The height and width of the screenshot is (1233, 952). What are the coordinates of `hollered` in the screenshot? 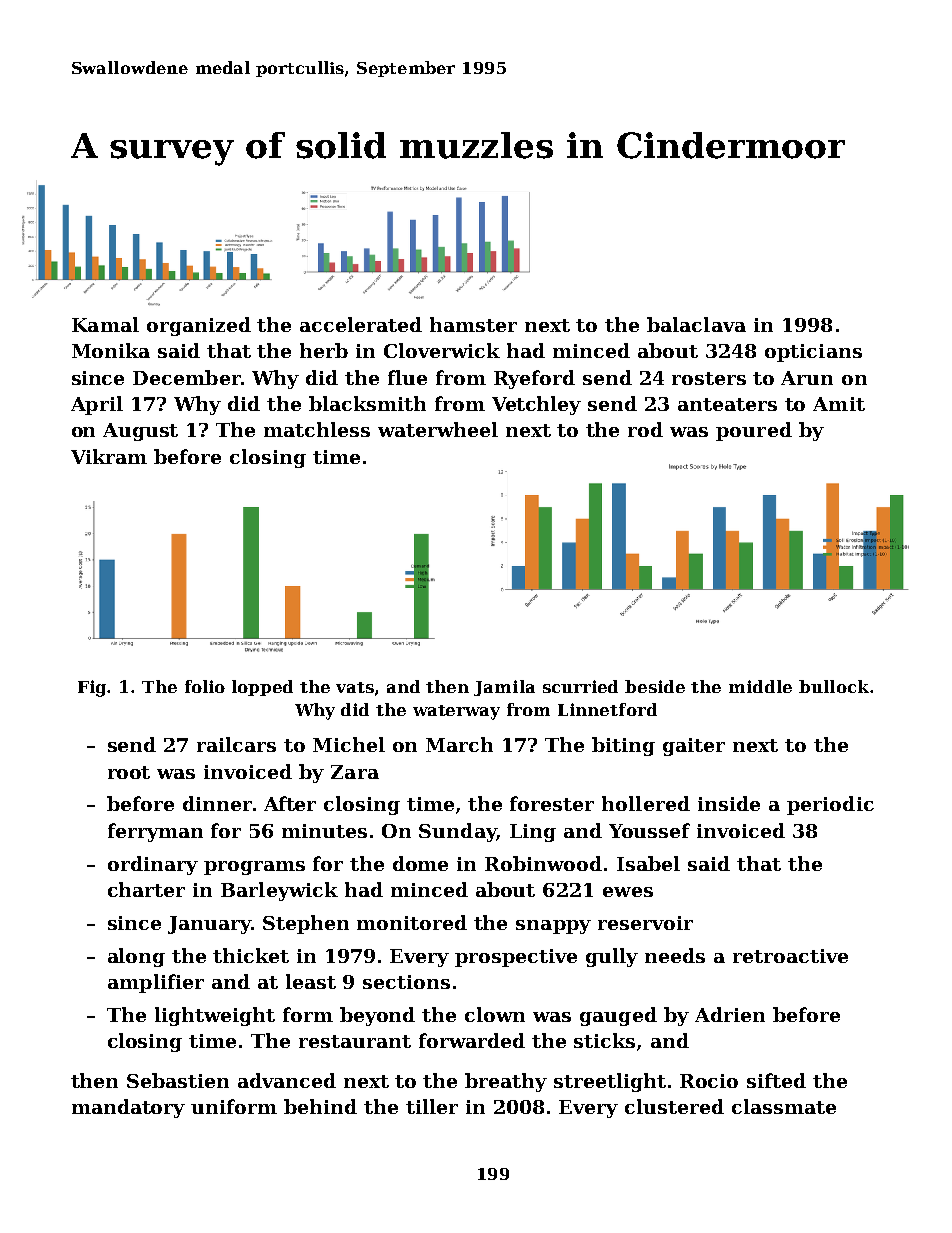 It's located at (646, 803).
